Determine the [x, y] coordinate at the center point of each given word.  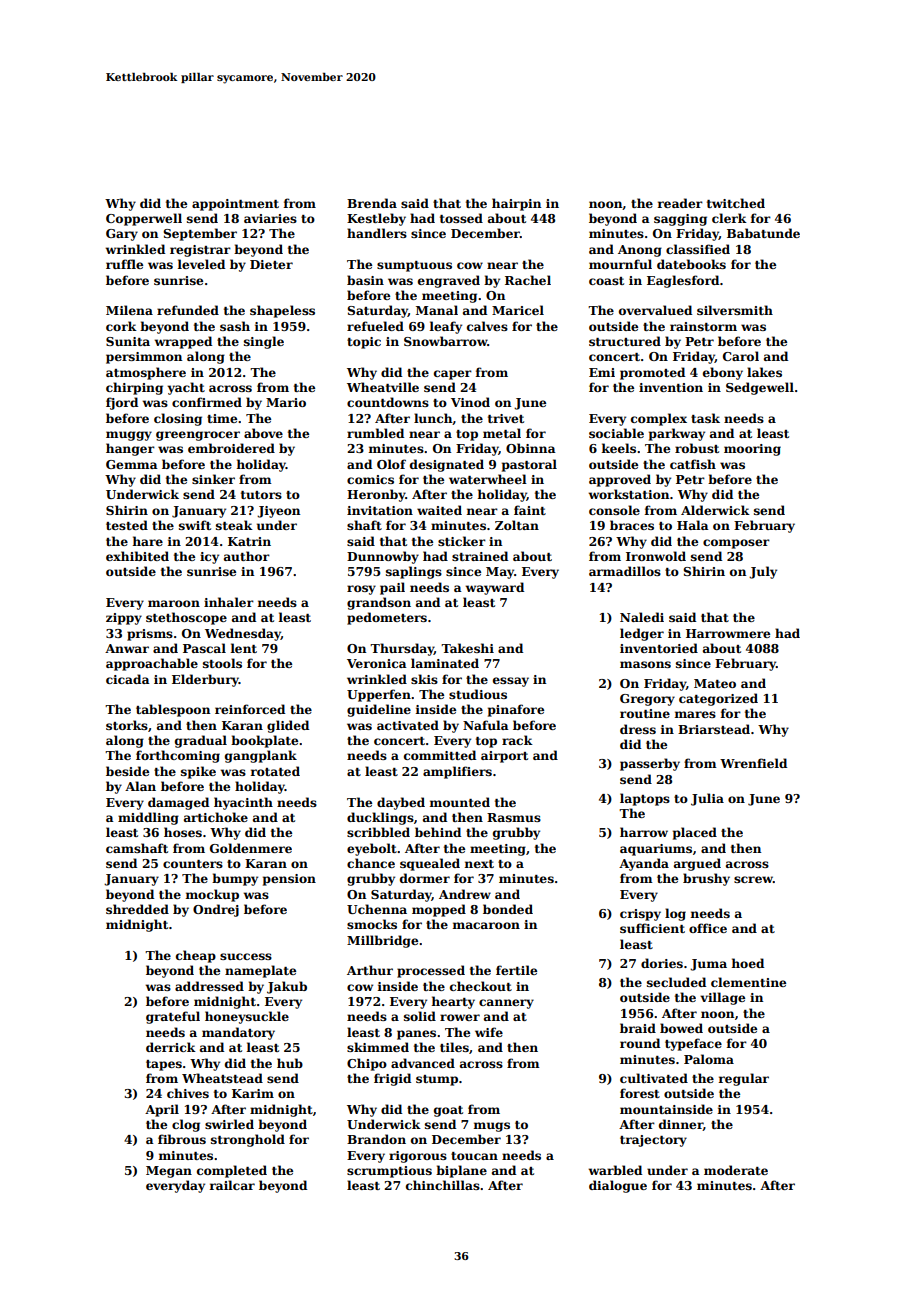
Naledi [642, 617]
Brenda [372, 203]
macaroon [486, 925]
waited [439, 510]
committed [440, 755]
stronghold [248, 1140]
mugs [492, 1127]
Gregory [647, 700]
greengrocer [198, 436]
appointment [235, 205]
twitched [736, 203]
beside [127, 771]
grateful [173, 1017]
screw [753, 879]
